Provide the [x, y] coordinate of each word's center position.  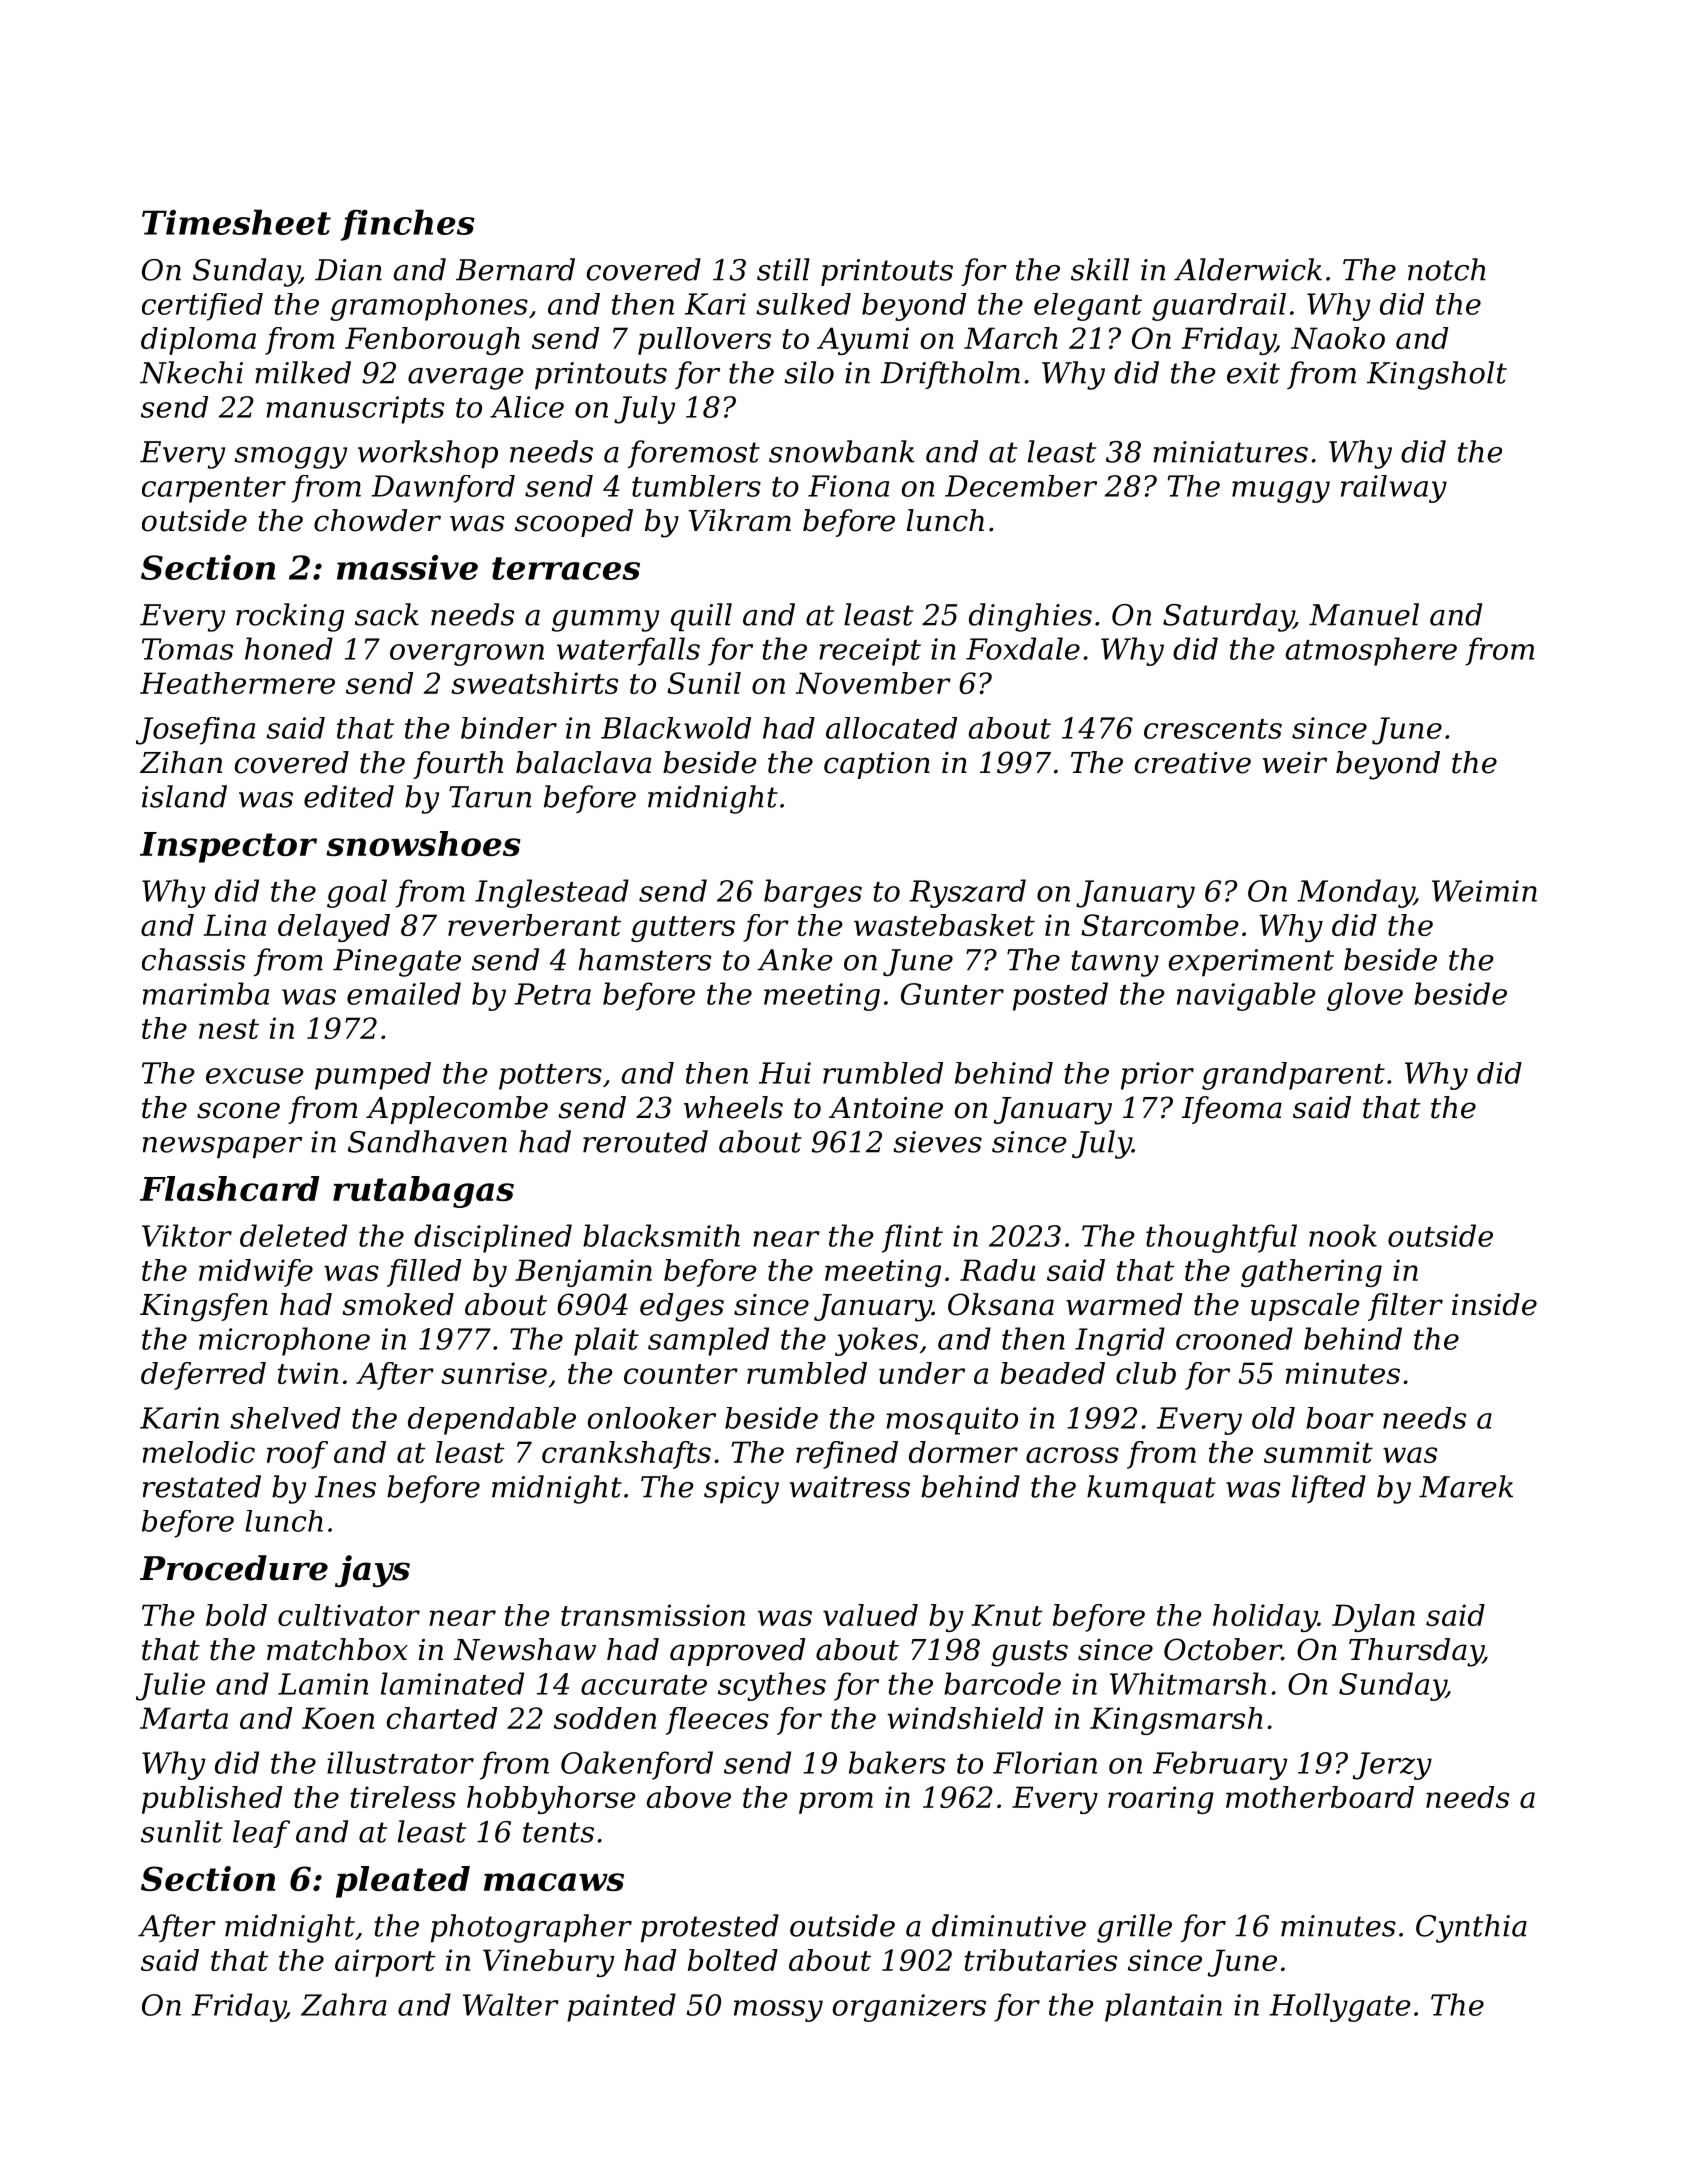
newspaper [222, 1148]
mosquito [952, 1421]
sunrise [494, 1373]
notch [1447, 269]
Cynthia [1471, 1928]
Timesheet [236, 222]
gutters [683, 929]
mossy [778, 2011]
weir [1295, 763]
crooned [1234, 1338]
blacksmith [661, 1235]
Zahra [344, 2004]
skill [1100, 269]
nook [1343, 1235]
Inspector [228, 847]
